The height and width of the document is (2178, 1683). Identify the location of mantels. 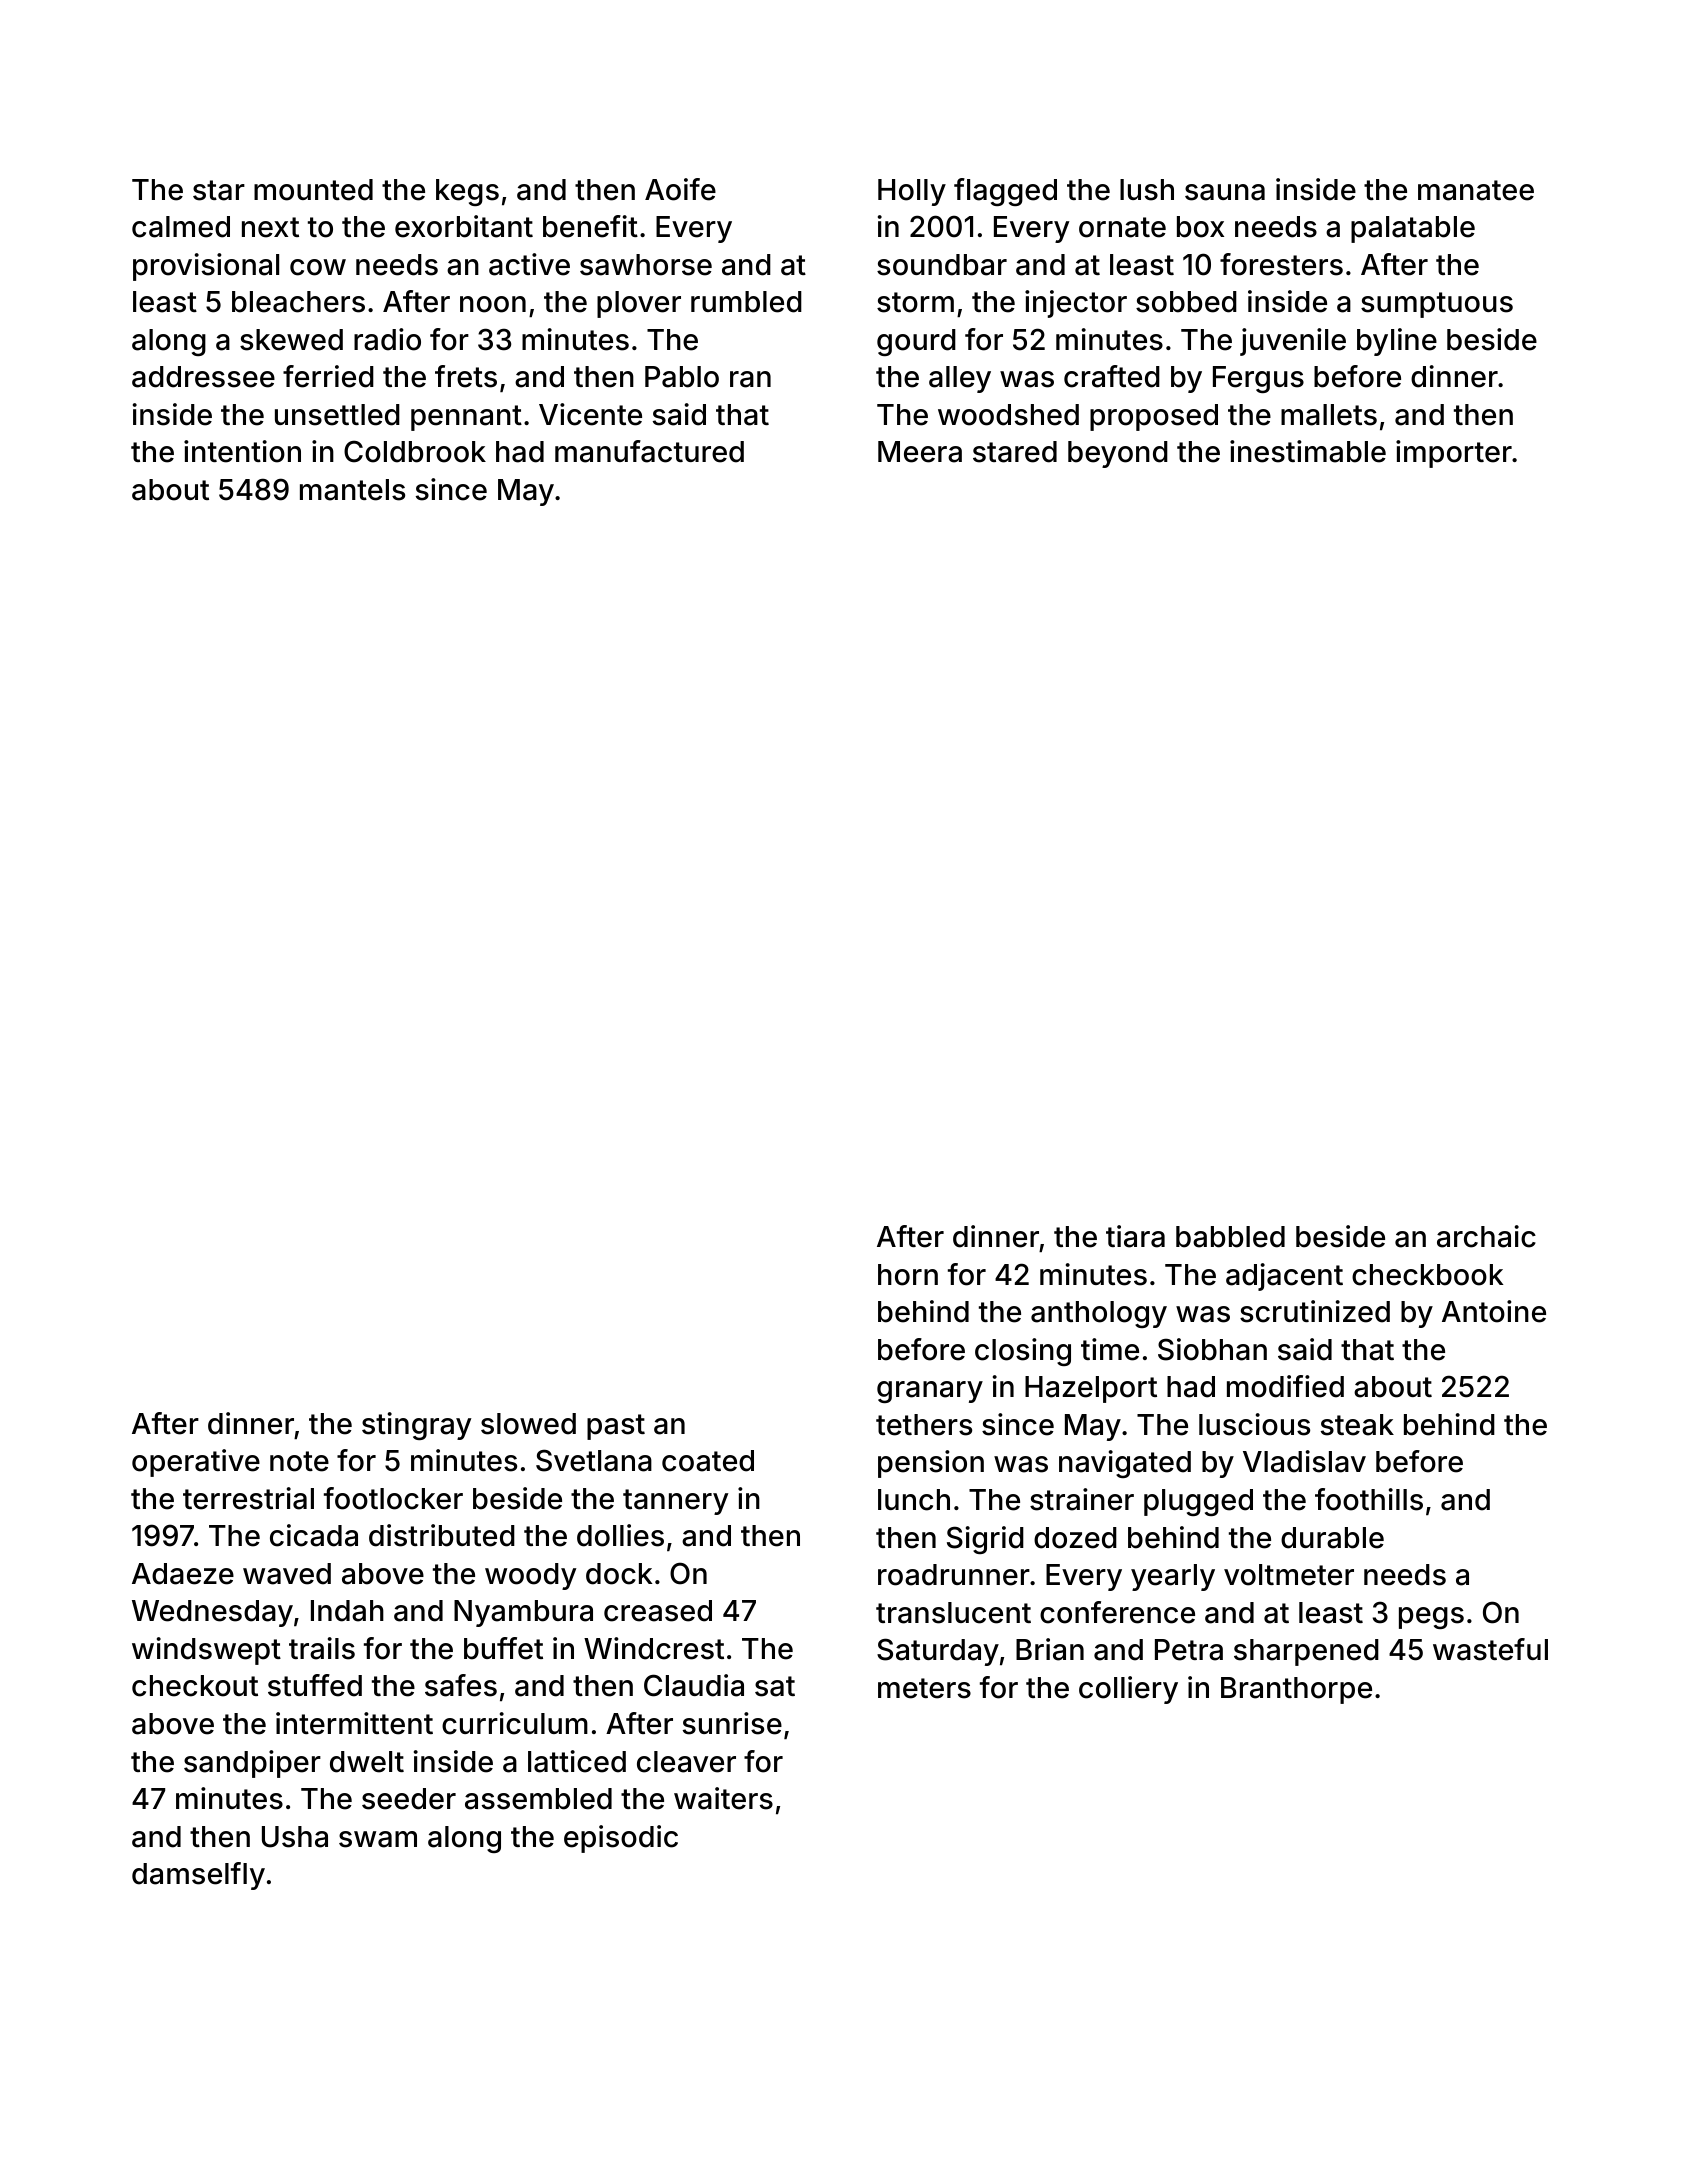
(352, 490).
